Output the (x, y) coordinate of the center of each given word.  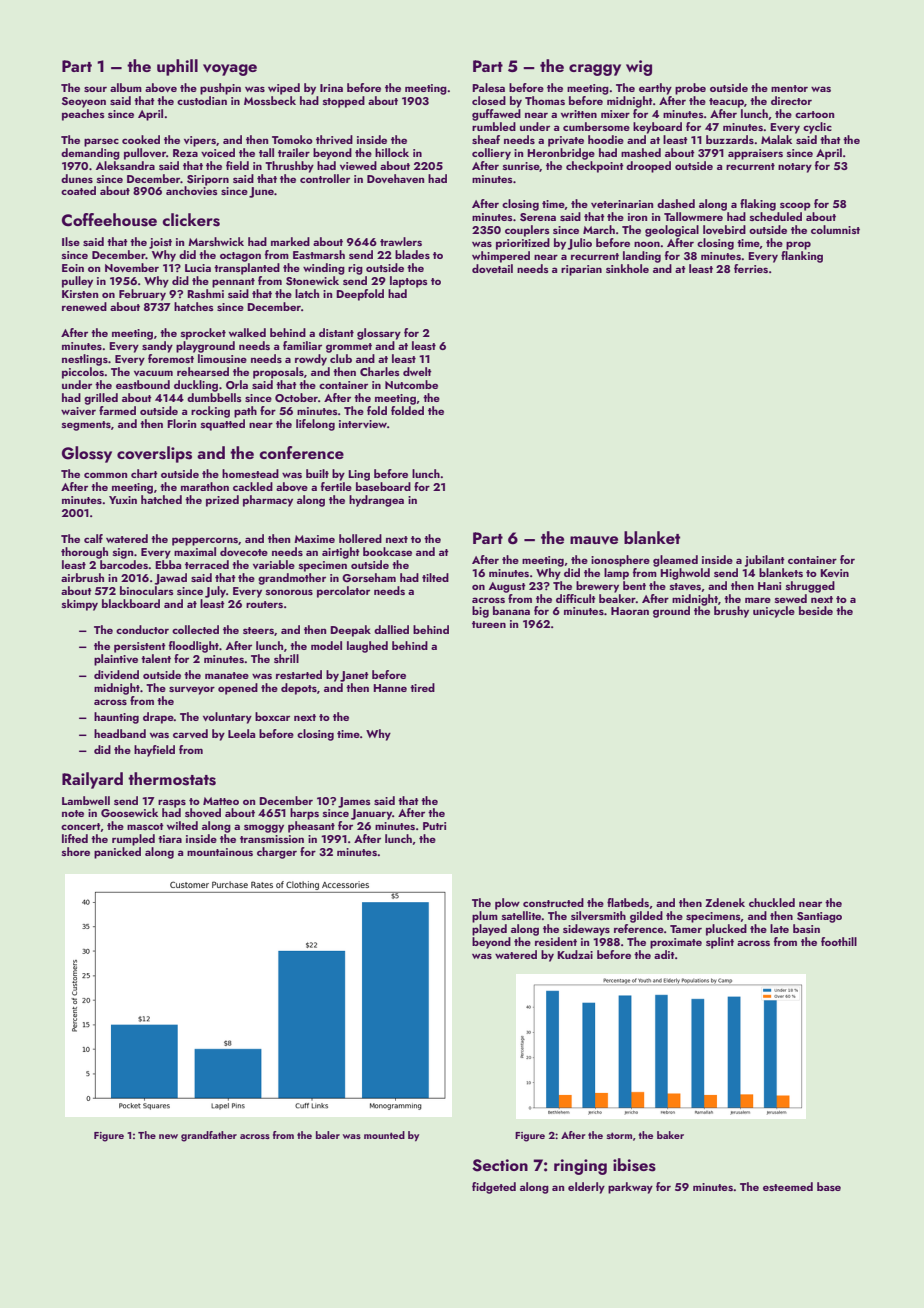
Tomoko (292, 139)
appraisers (755, 154)
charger (277, 853)
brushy (731, 612)
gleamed (675, 561)
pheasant (311, 827)
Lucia (198, 268)
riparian (581, 270)
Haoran (630, 611)
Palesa (488, 87)
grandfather (209, 1136)
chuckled (772, 902)
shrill (286, 658)
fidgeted (494, 1188)
